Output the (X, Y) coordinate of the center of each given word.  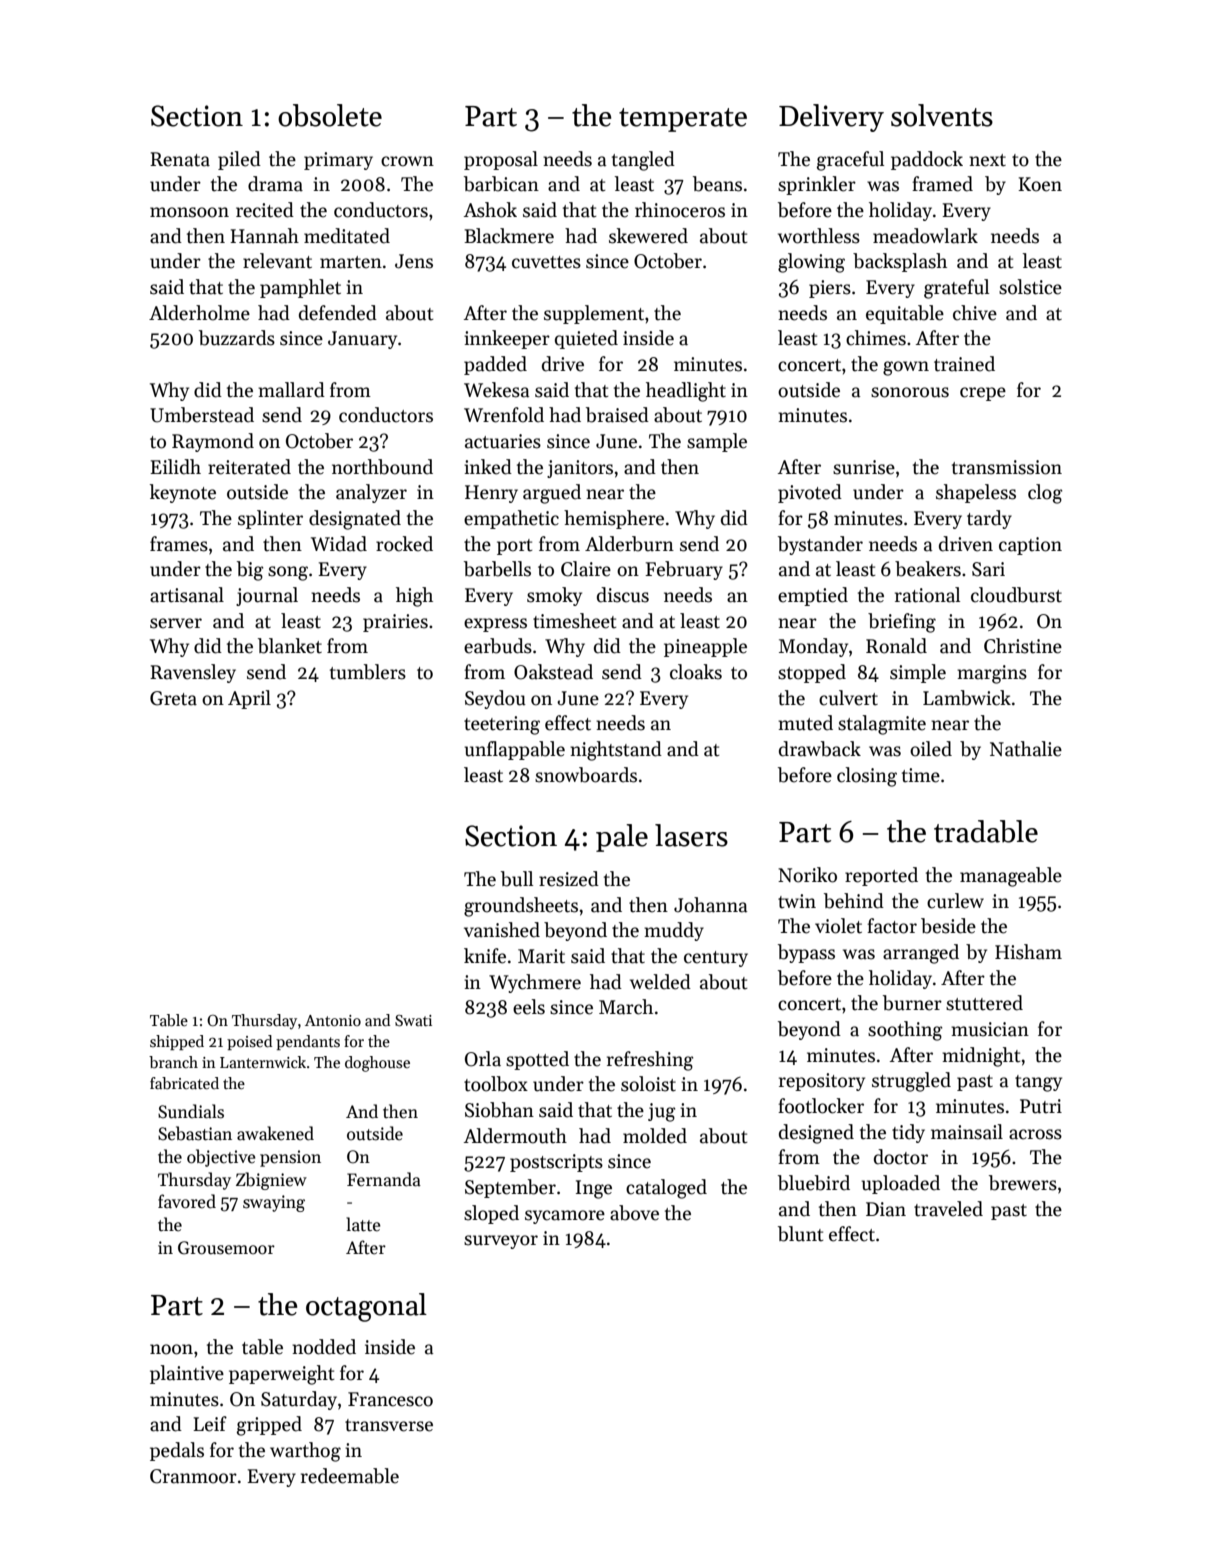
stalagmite (882, 725)
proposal (501, 160)
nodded (324, 1347)
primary (338, 161)
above (634, 1213)
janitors (580, 469)
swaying (274, 1203)
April (249, 699)
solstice (1030, 287)
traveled (948, 1209)
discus (623, 595)
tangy (1038, 1083)
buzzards (237, 338)
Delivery (831, 118)
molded (655, 1136)
